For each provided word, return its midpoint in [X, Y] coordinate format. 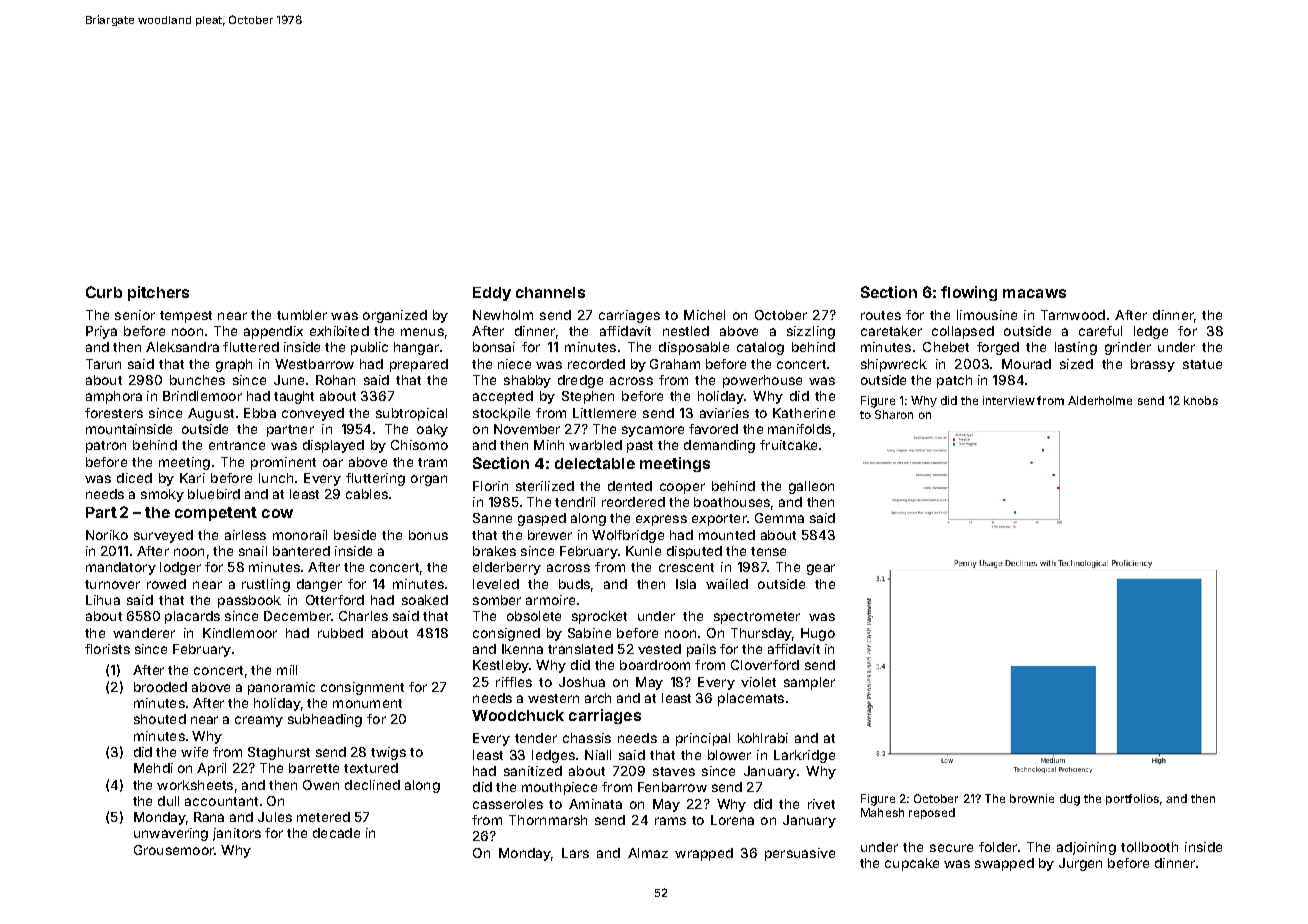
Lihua [103, 600]
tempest [186, 317]
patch [954, 381]
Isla [686, 584]
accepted [503, 397]
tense [768, 551]
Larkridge [804, 756]
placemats [751, 699]
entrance [237, 445]
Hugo [818, 634]
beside [355, 535]
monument [367, 703]
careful [1100, 331]
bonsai [494, 347]
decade [336, 833]
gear [821, 569]
